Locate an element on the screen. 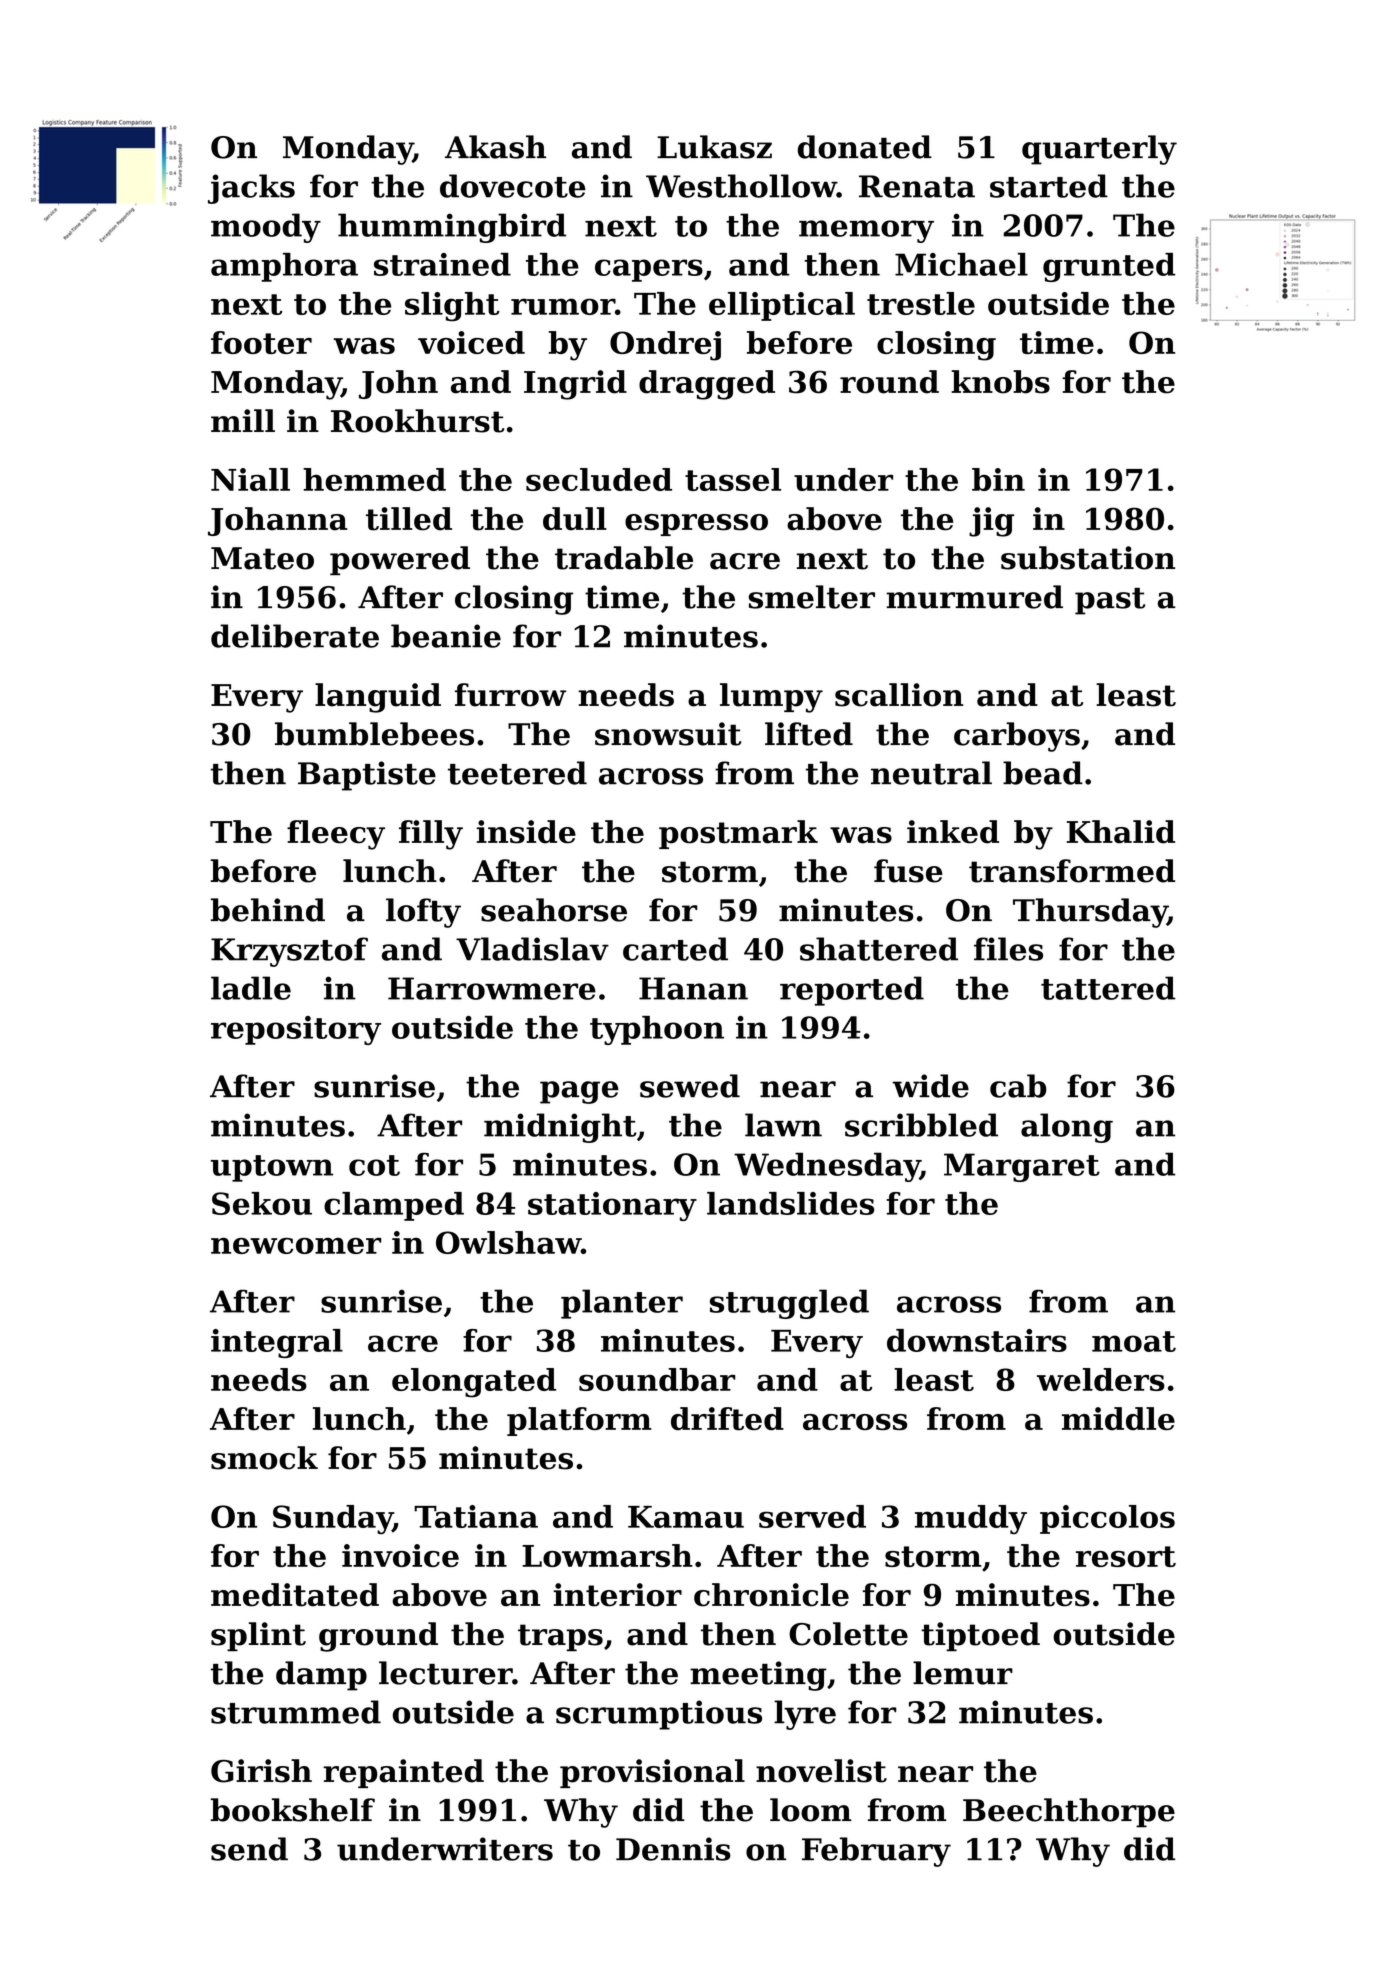 This screenshot has width=1386, height=1969. quarterly is located at coordinates (1099, 150).
